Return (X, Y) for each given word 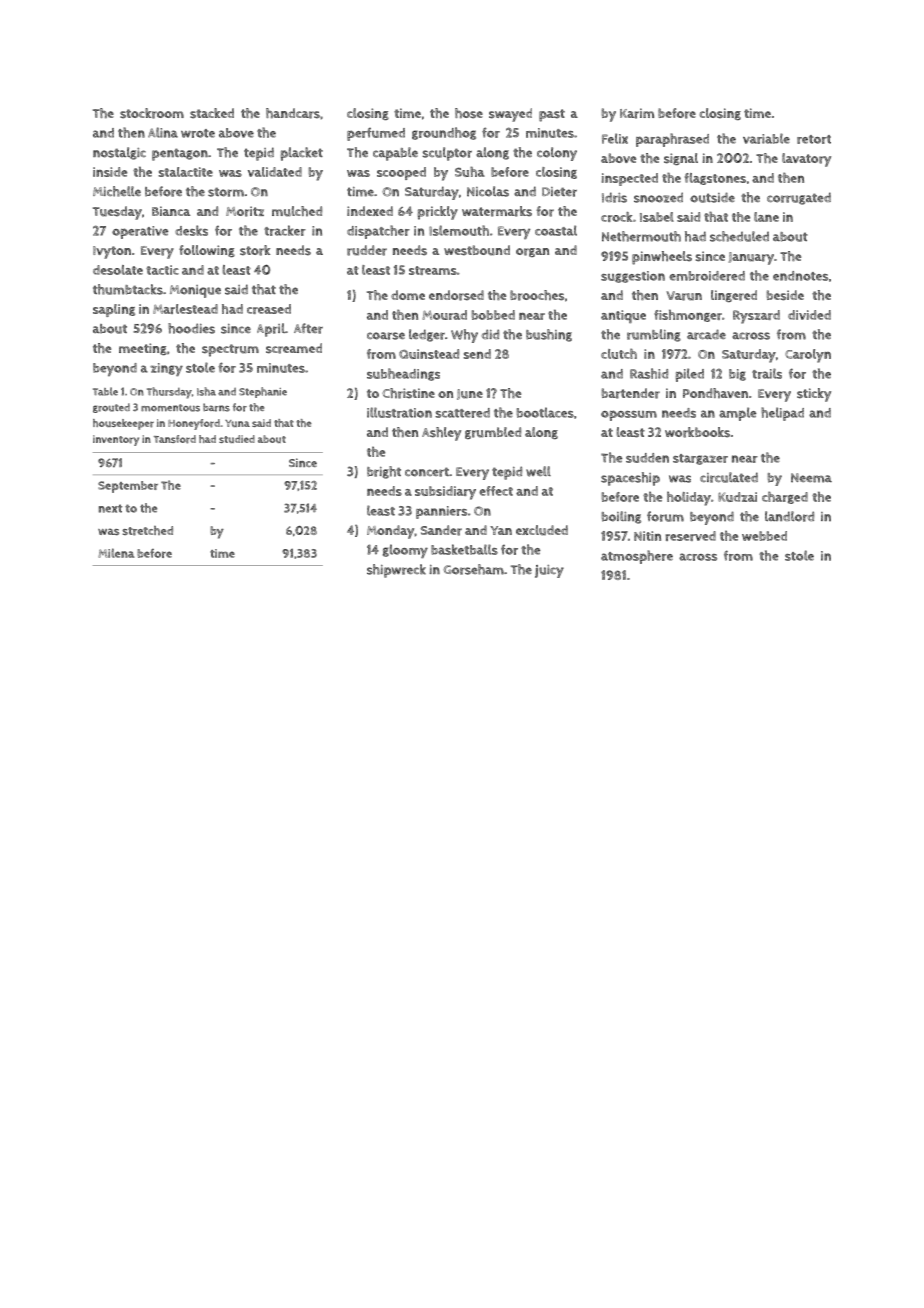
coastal (556, 230)
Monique (195, 291)
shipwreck (396, 571)
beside (785, 295)
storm (226, 192)
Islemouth (459, 230)
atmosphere (637, 557)
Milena (116, 553)
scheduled (739, 236)
